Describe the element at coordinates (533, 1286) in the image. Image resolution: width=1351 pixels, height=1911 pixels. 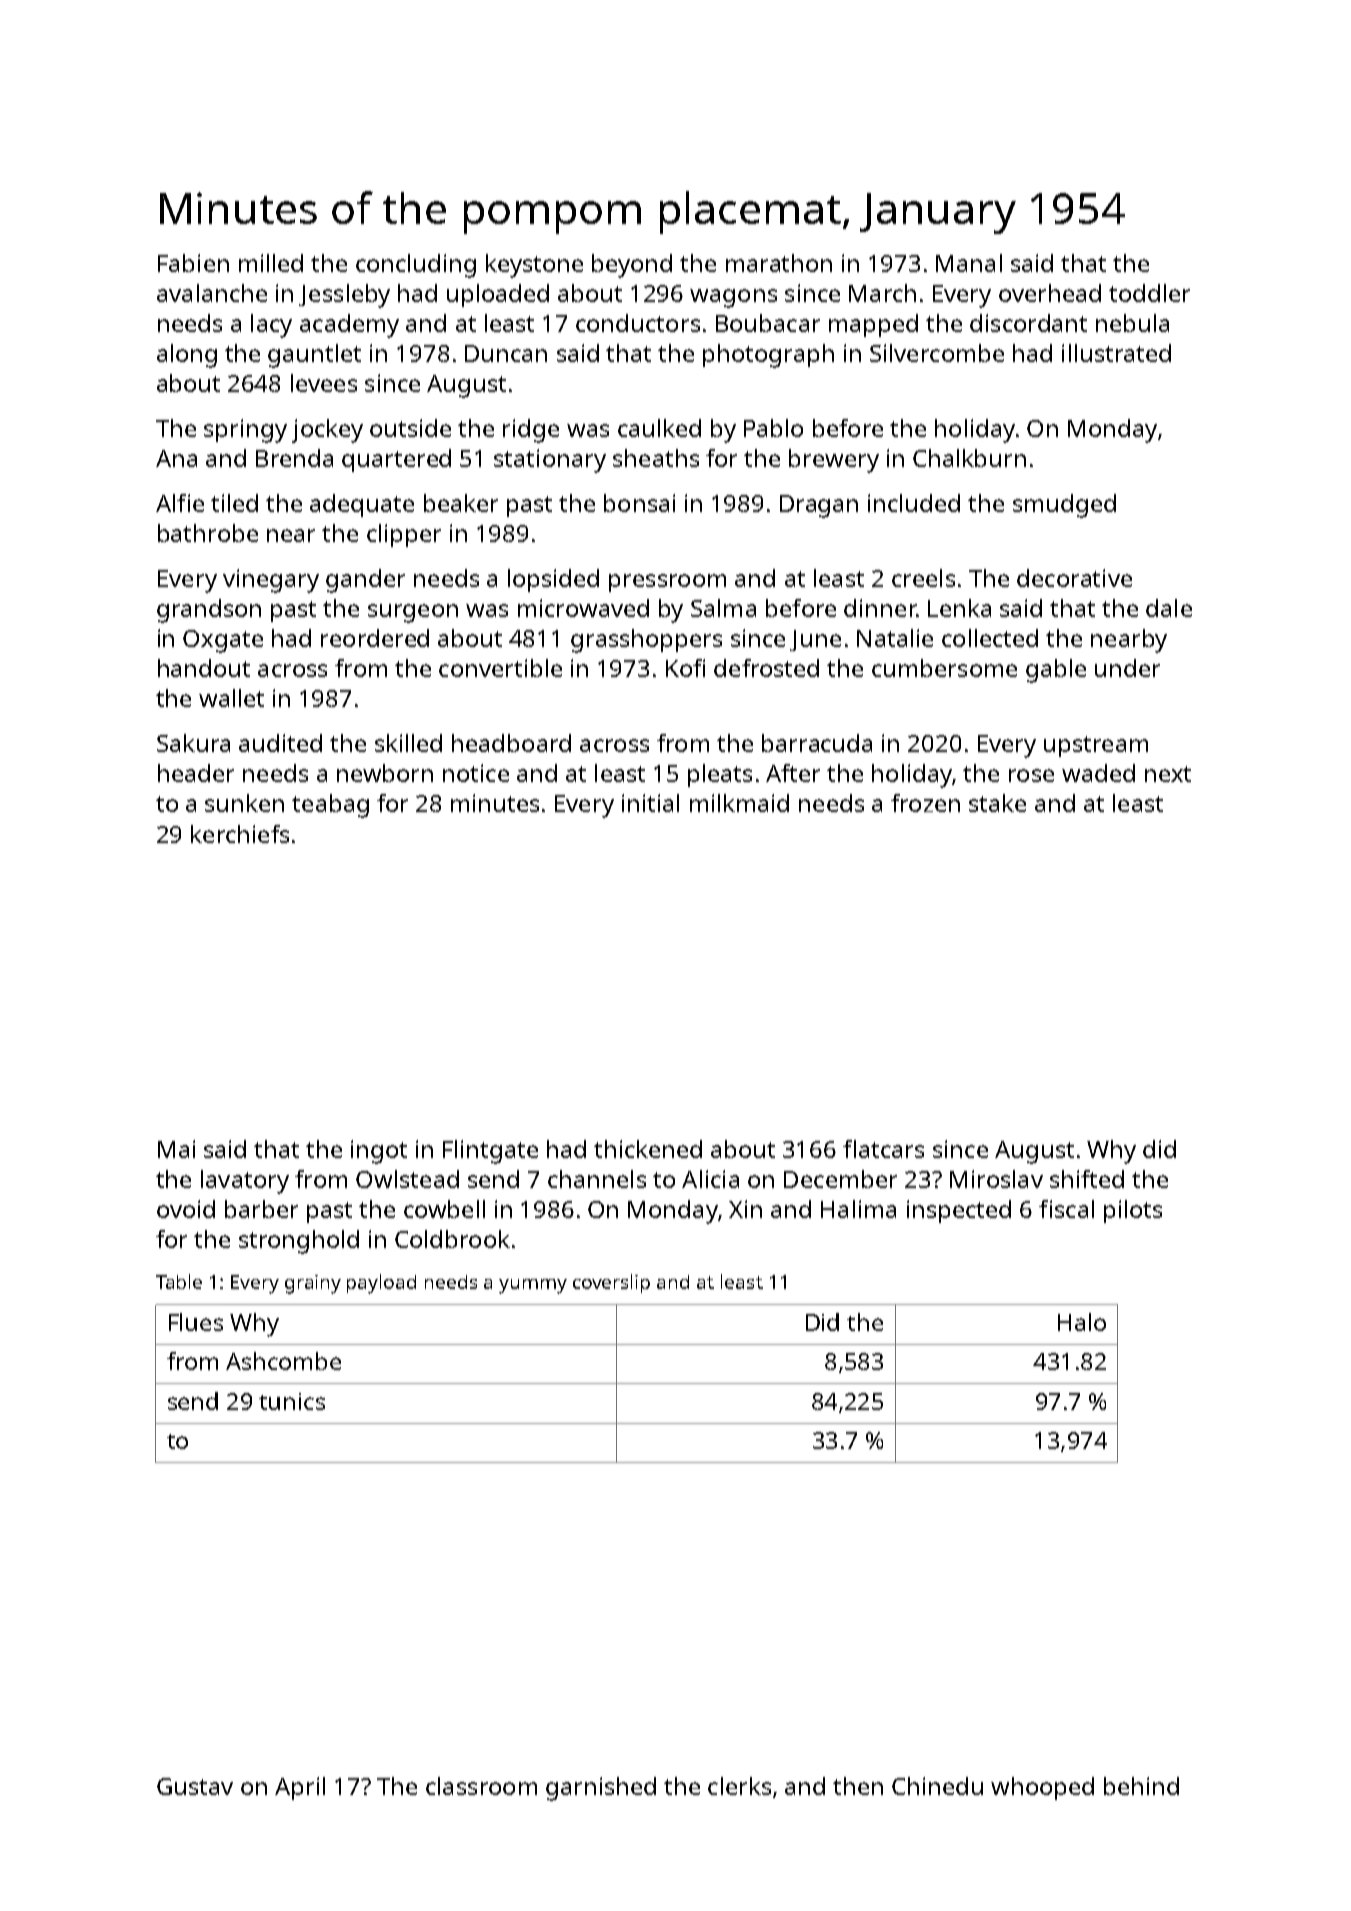
I see `yummy` at that location.
